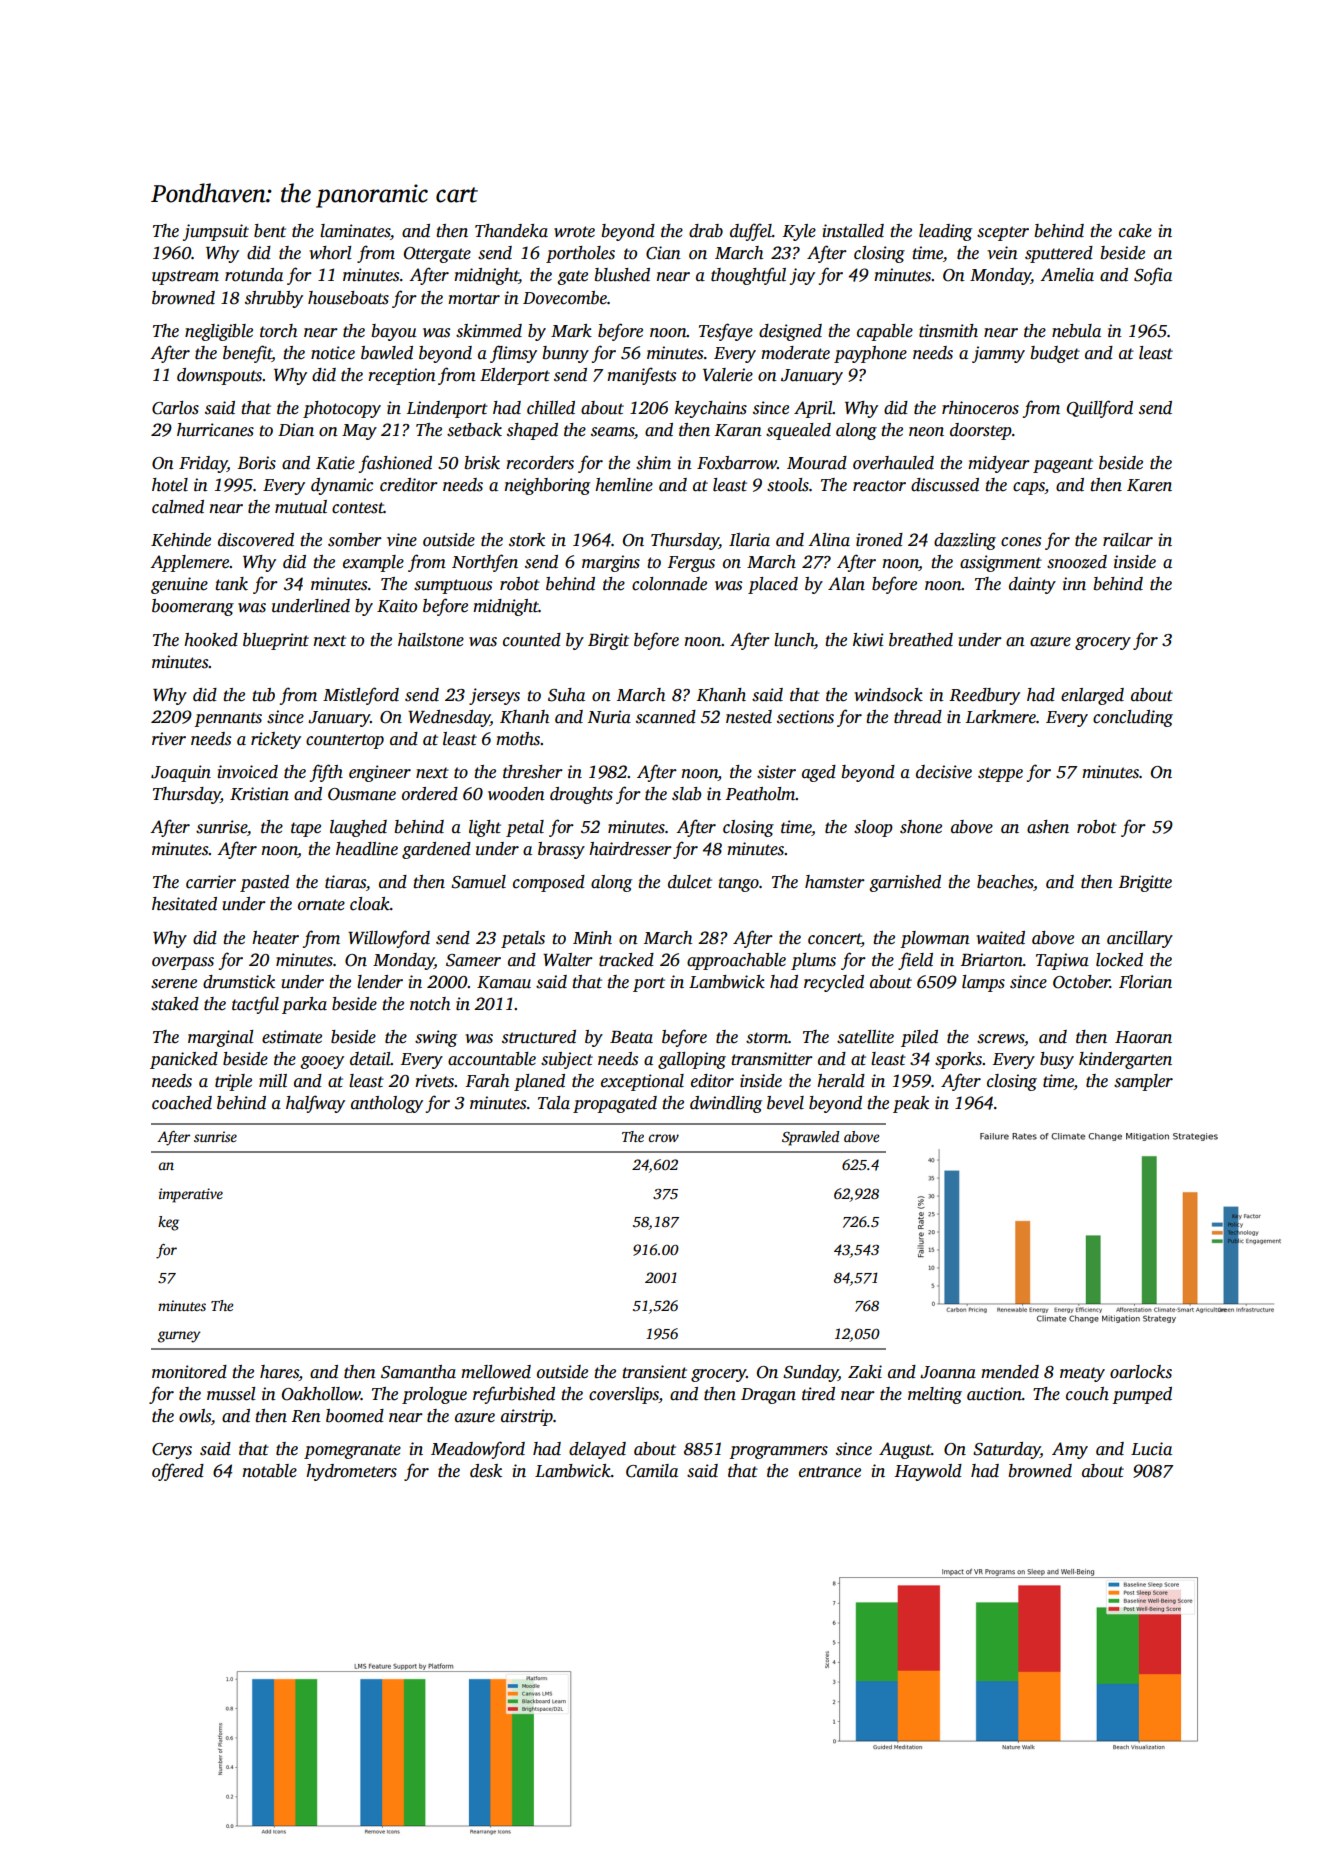 The width and height of the screenshot is (1324, 1873). Describe the element at coordinates (175, 408) in the screenshot. I see `Carlos` at that location.
